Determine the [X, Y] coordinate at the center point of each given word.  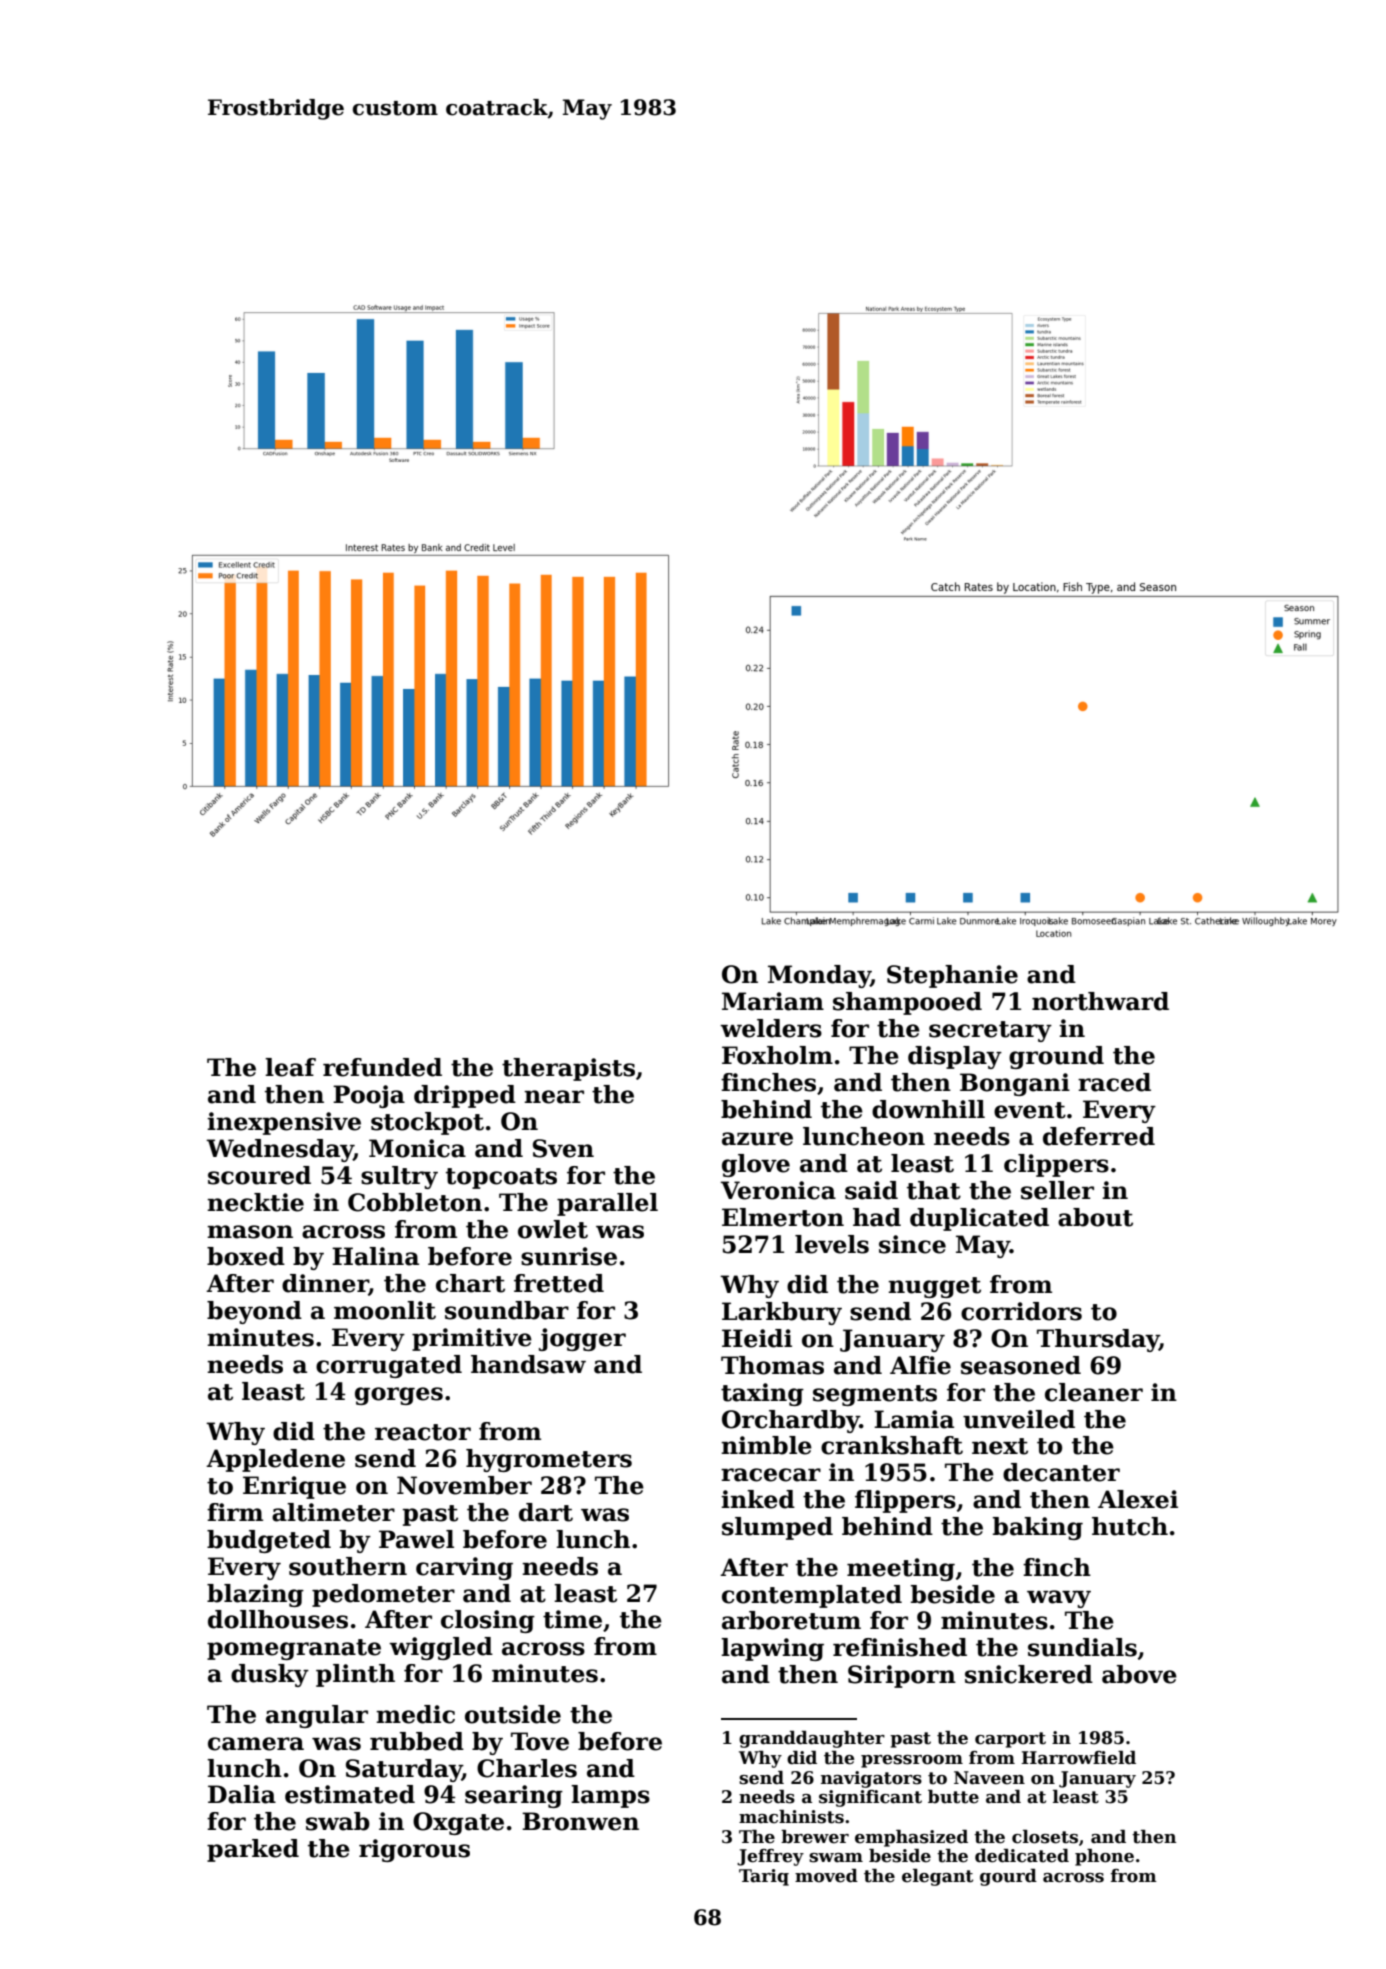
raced [1114, 1082]
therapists [568, 1069]
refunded [382, 1067]
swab [338, 1821]
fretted [559, 1283]
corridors [1021, 1311]
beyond [254, 1312]
